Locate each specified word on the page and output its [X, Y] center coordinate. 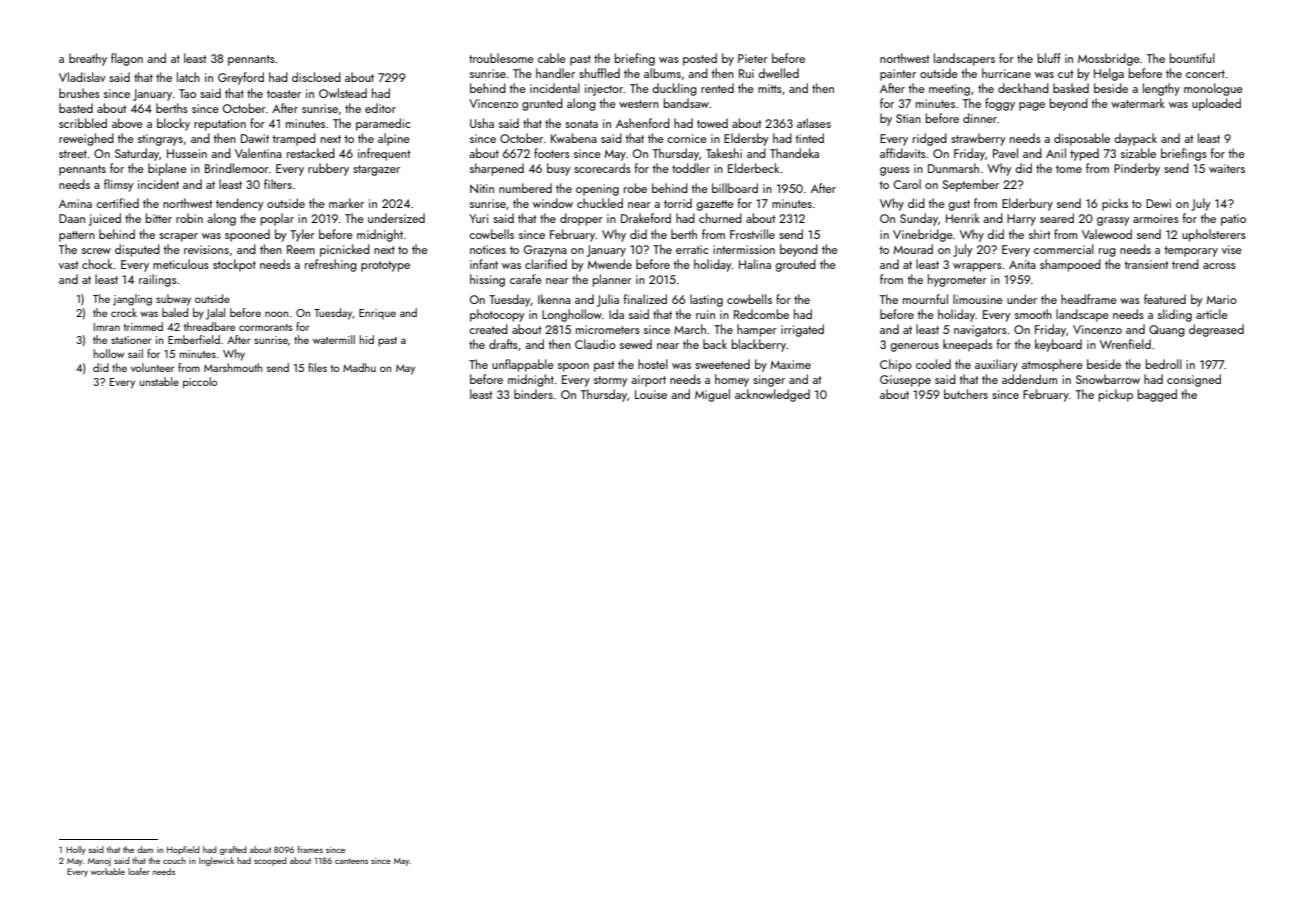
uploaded [1216, 104]
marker [346, 203]
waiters [1227, 168]
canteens [351, 861]
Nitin [482, 188]
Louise [651, 394]
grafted [233, 850]
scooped [270, 861]
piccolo [200, 383]
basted [76, 108]
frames [310, 849]
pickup [1116, 395]
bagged [1157, 395]
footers [552, 153]
